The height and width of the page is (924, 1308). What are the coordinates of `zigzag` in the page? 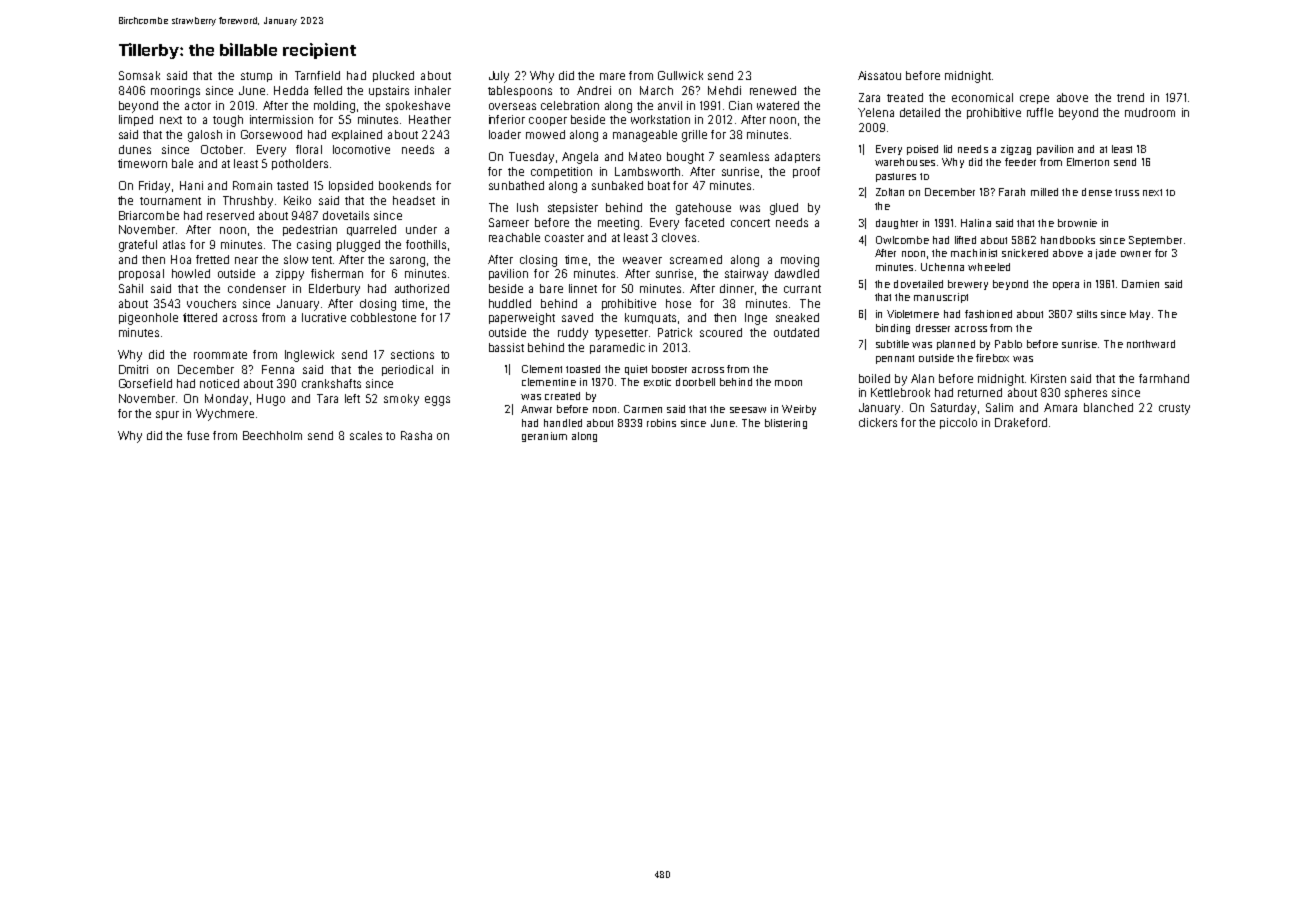 It's located at (1016, 150).
